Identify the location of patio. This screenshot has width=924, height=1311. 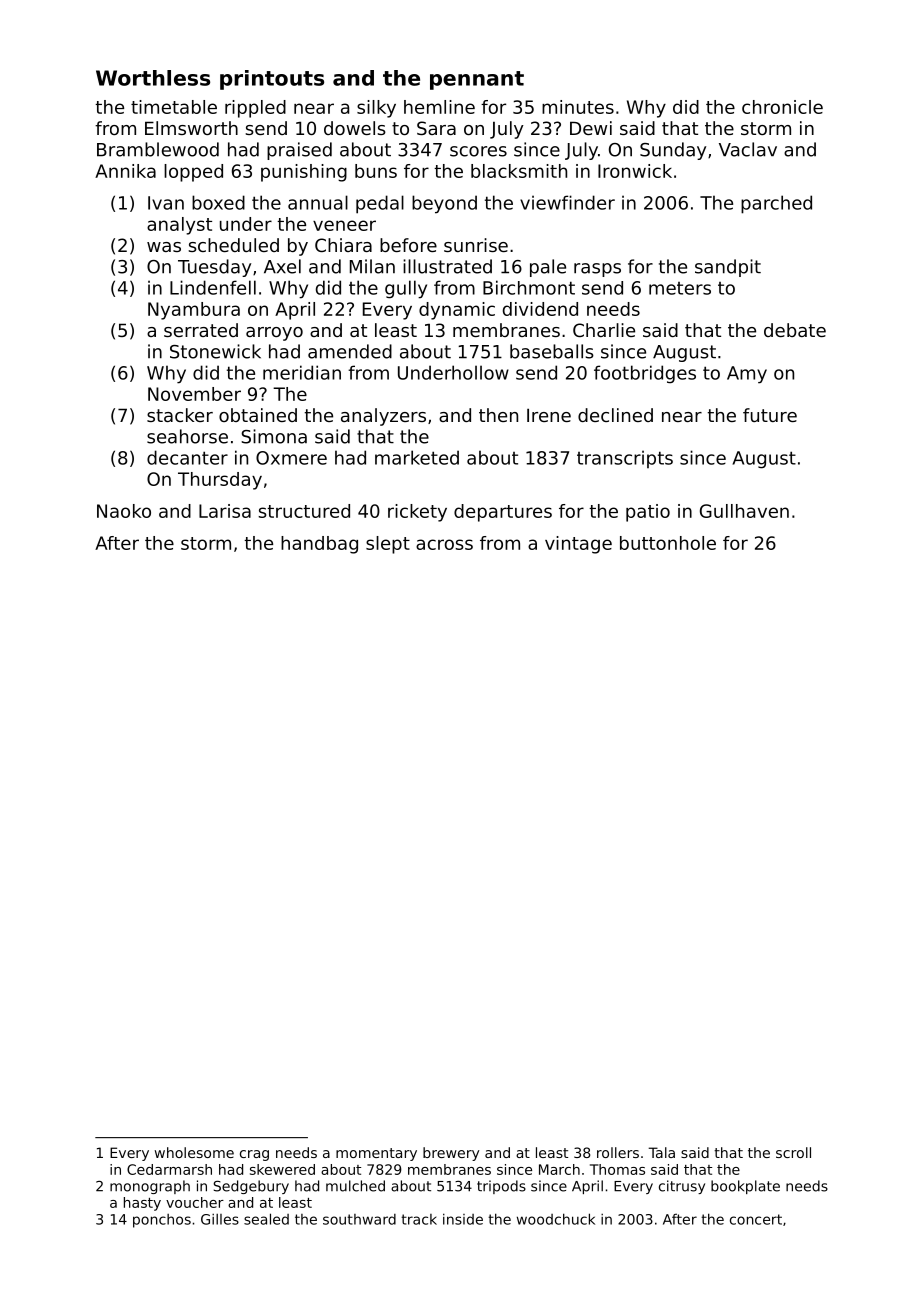
(648, 513).
